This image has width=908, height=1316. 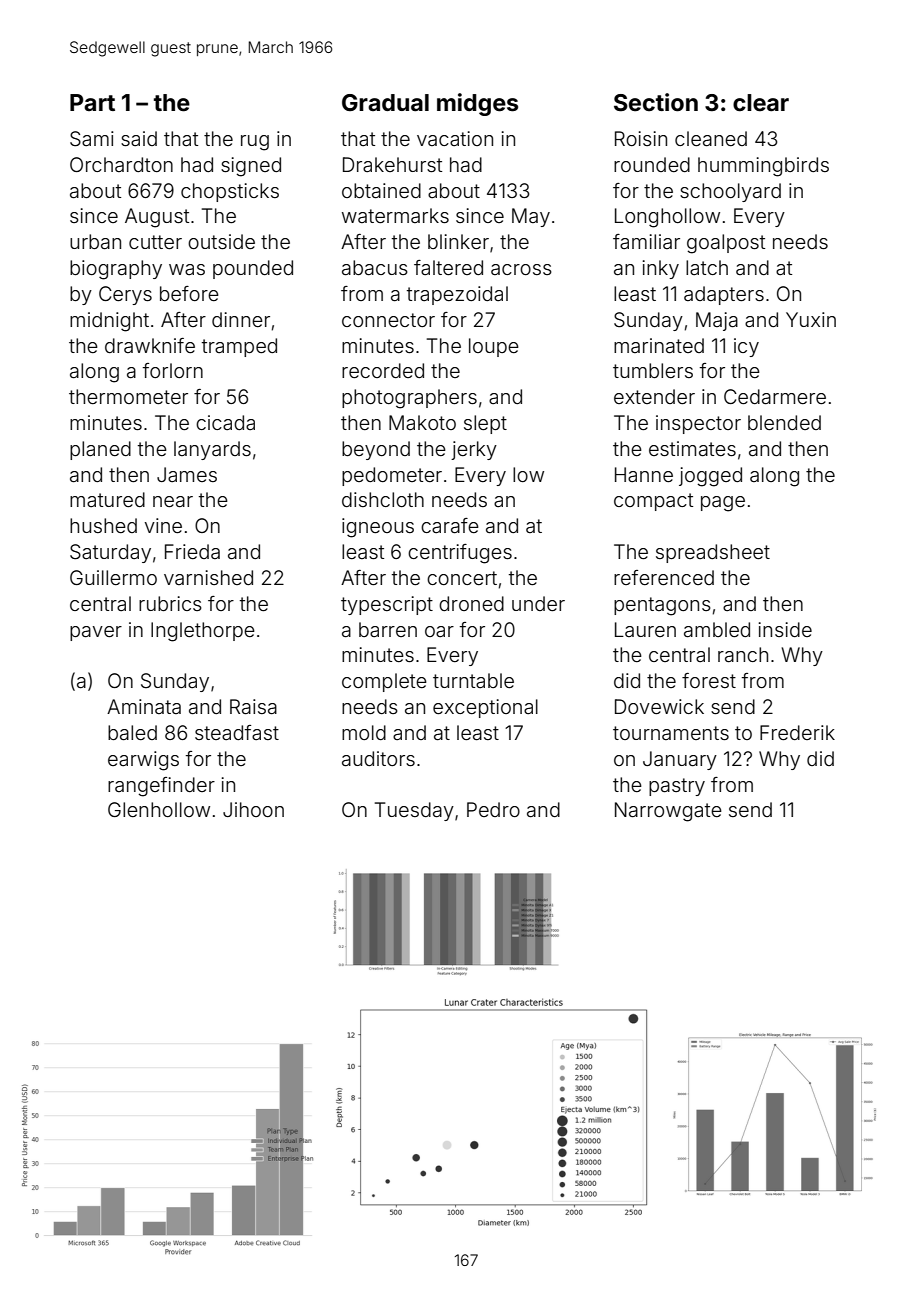 What do you see at coordinates (797, 732) in the image?
I see `Frederik` at bounding box center [797, 732].
